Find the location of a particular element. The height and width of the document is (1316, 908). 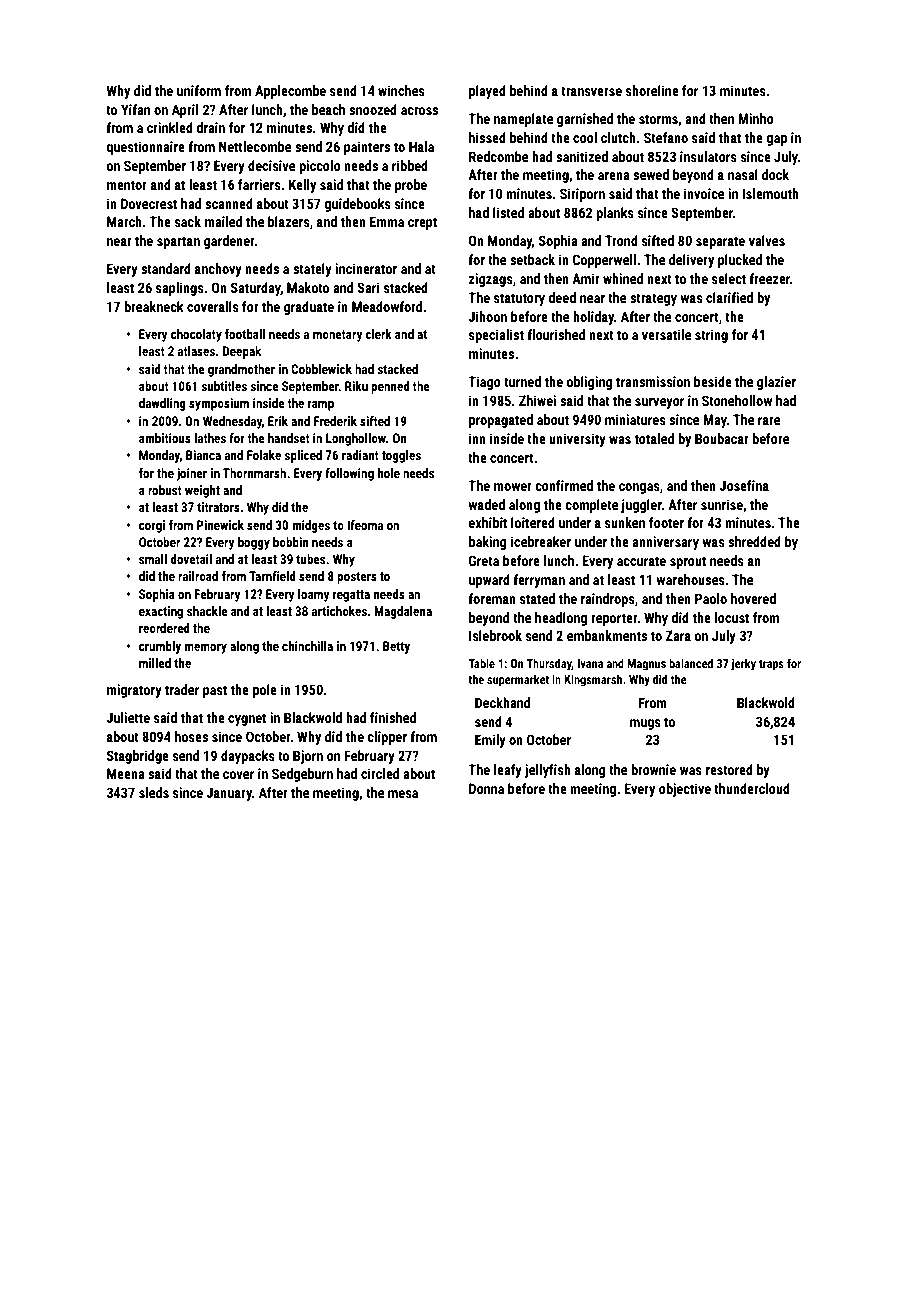

Betty is located at coordinates (396, 647).
